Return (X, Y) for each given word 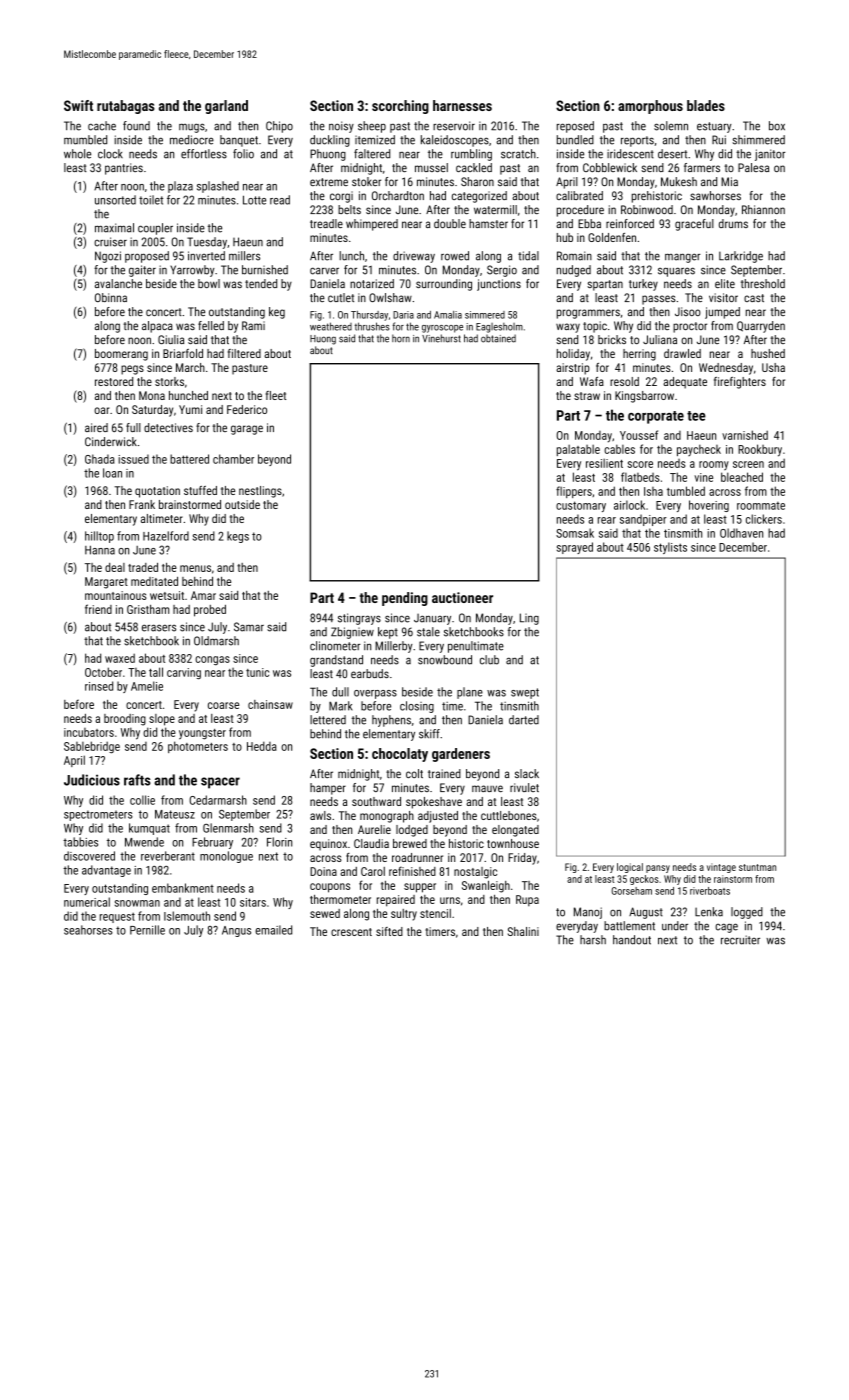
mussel (431, 167)
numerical (87, 902)
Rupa (527, 900)
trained (444, 773)
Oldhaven (741, 533)
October (103, 672)
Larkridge (741, 257)
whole (77, 154)
